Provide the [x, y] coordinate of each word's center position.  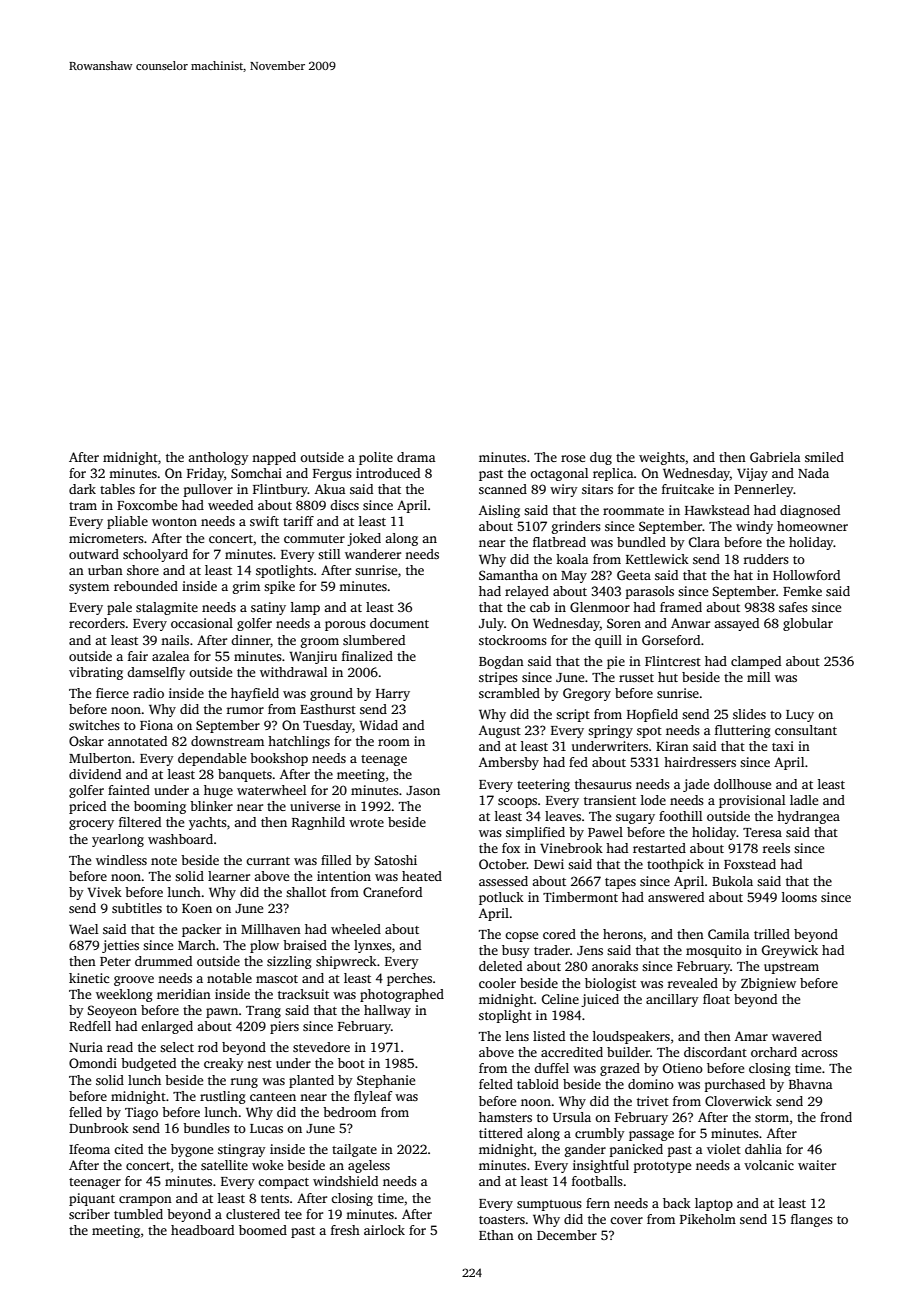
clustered [253, 1214]
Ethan [496, 1235]
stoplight [505, 1016]
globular [808, 624]
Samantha [508, 575]
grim [246, 587]
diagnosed [810, 511]
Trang [263, 1012]
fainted [129, 790]
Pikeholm [708, 1219]
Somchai [256, 473]
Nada [813, 473]
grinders [576, 527]
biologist [610, 984]
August [500, 731]
